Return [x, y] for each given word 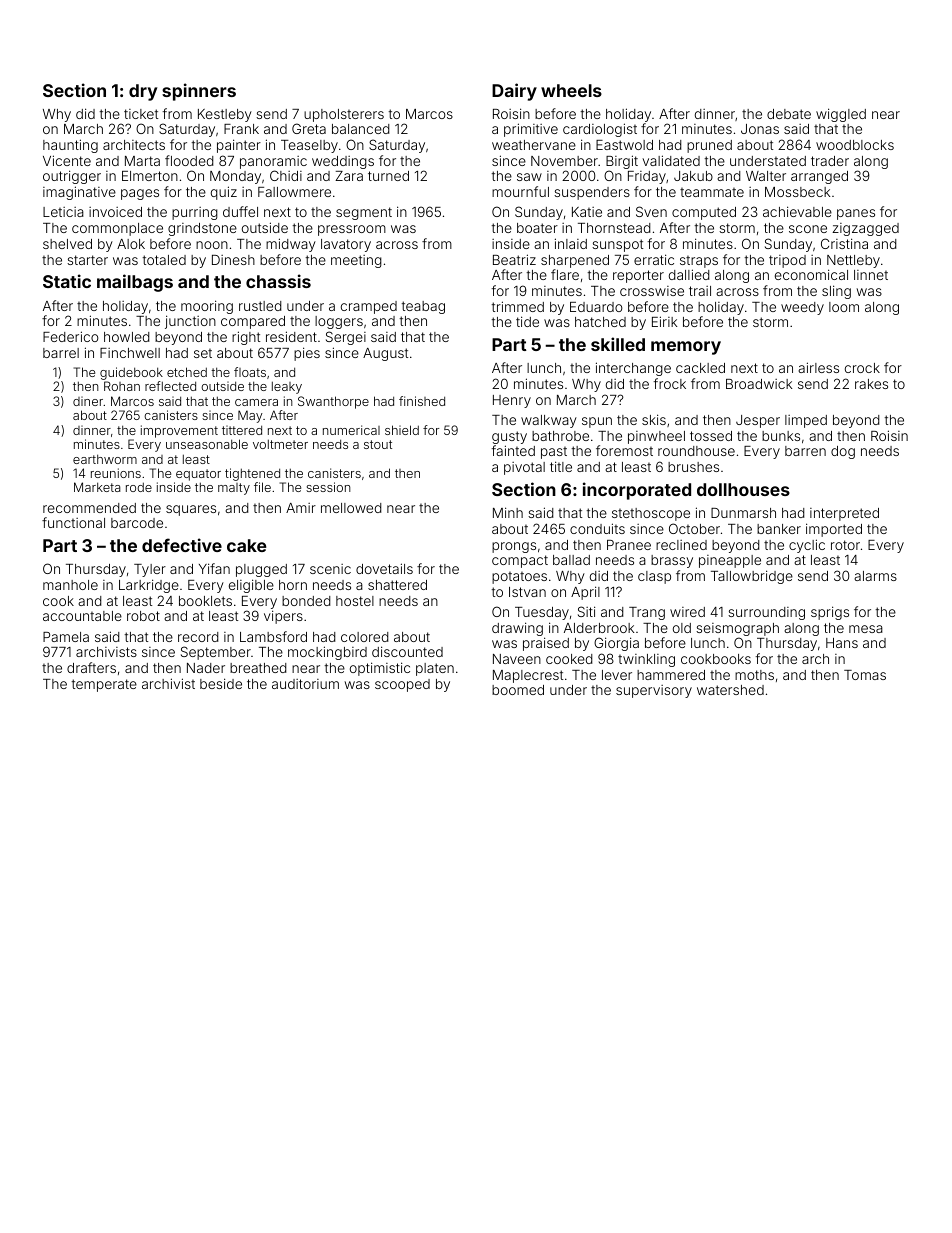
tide [527, 321]
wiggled [841, 115]
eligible [251, 586]
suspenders [592, 193]
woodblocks [855, 145]
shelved [67, 244]
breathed [258, 668]
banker [779, 529]
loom [844, 307]
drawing [517, 629]
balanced [361, 129]
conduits [597, 528]
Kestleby [225, 115]
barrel [61, 353]
